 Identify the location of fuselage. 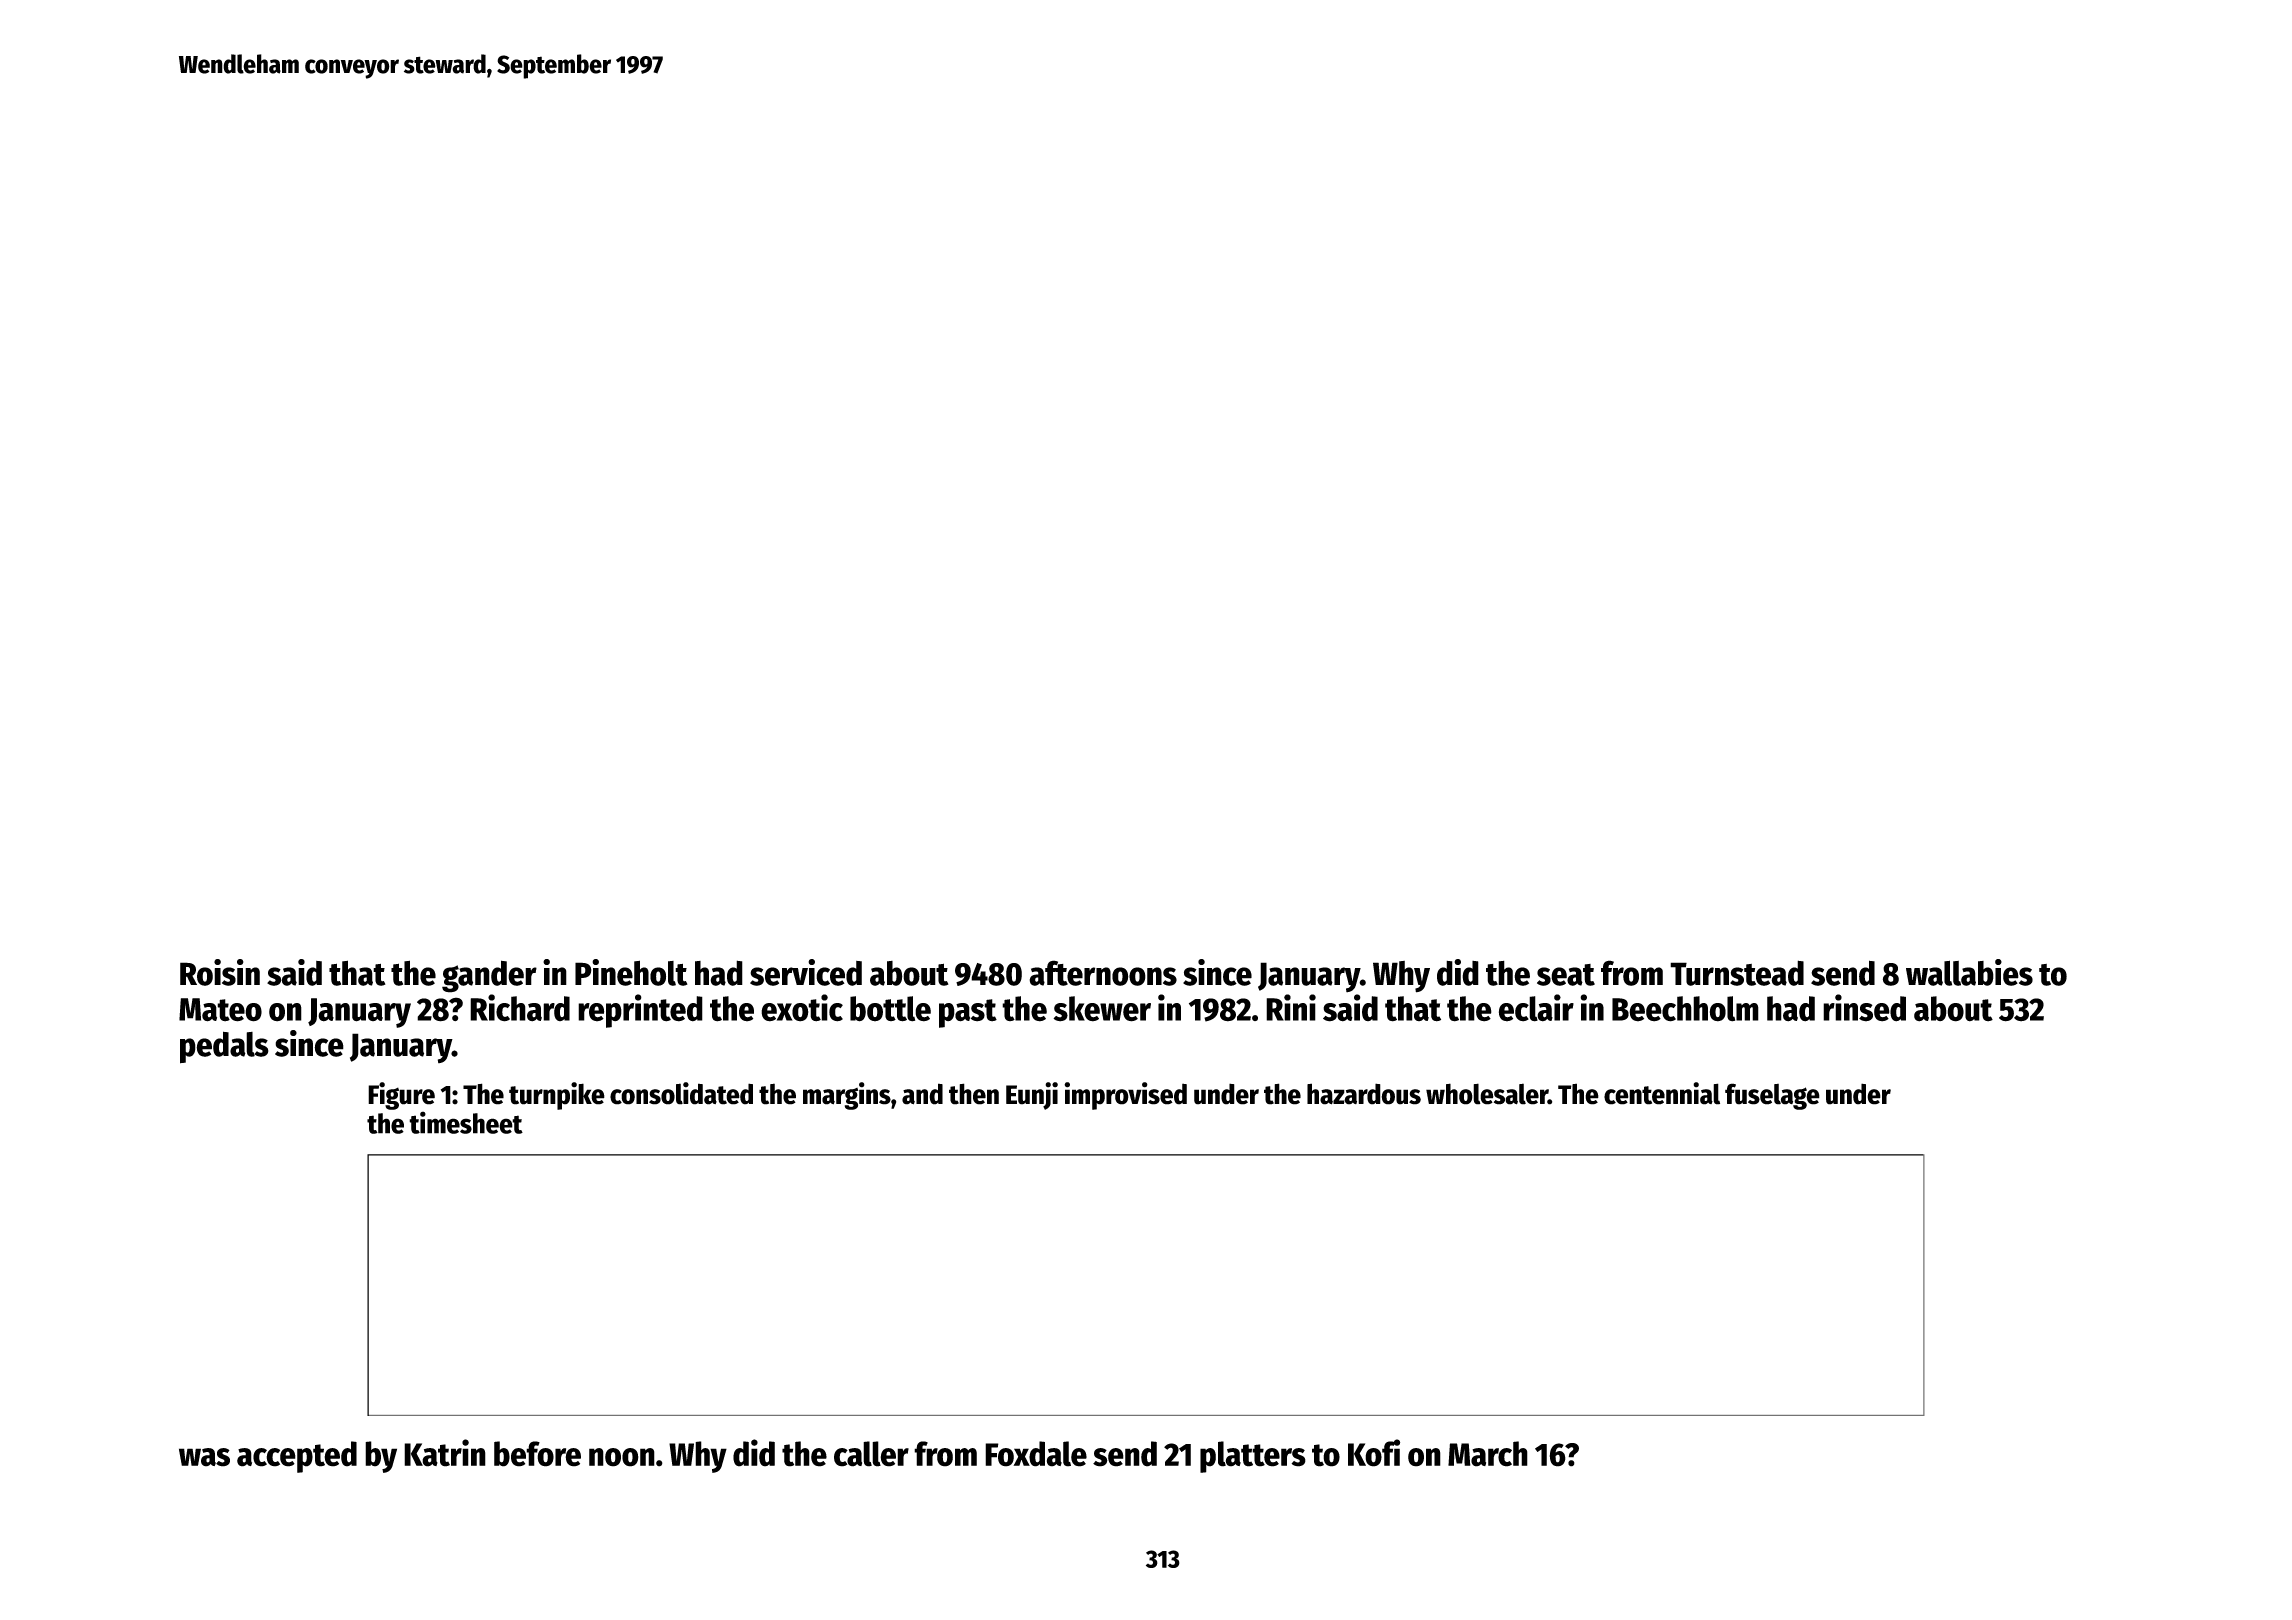
(1772, 1096).
